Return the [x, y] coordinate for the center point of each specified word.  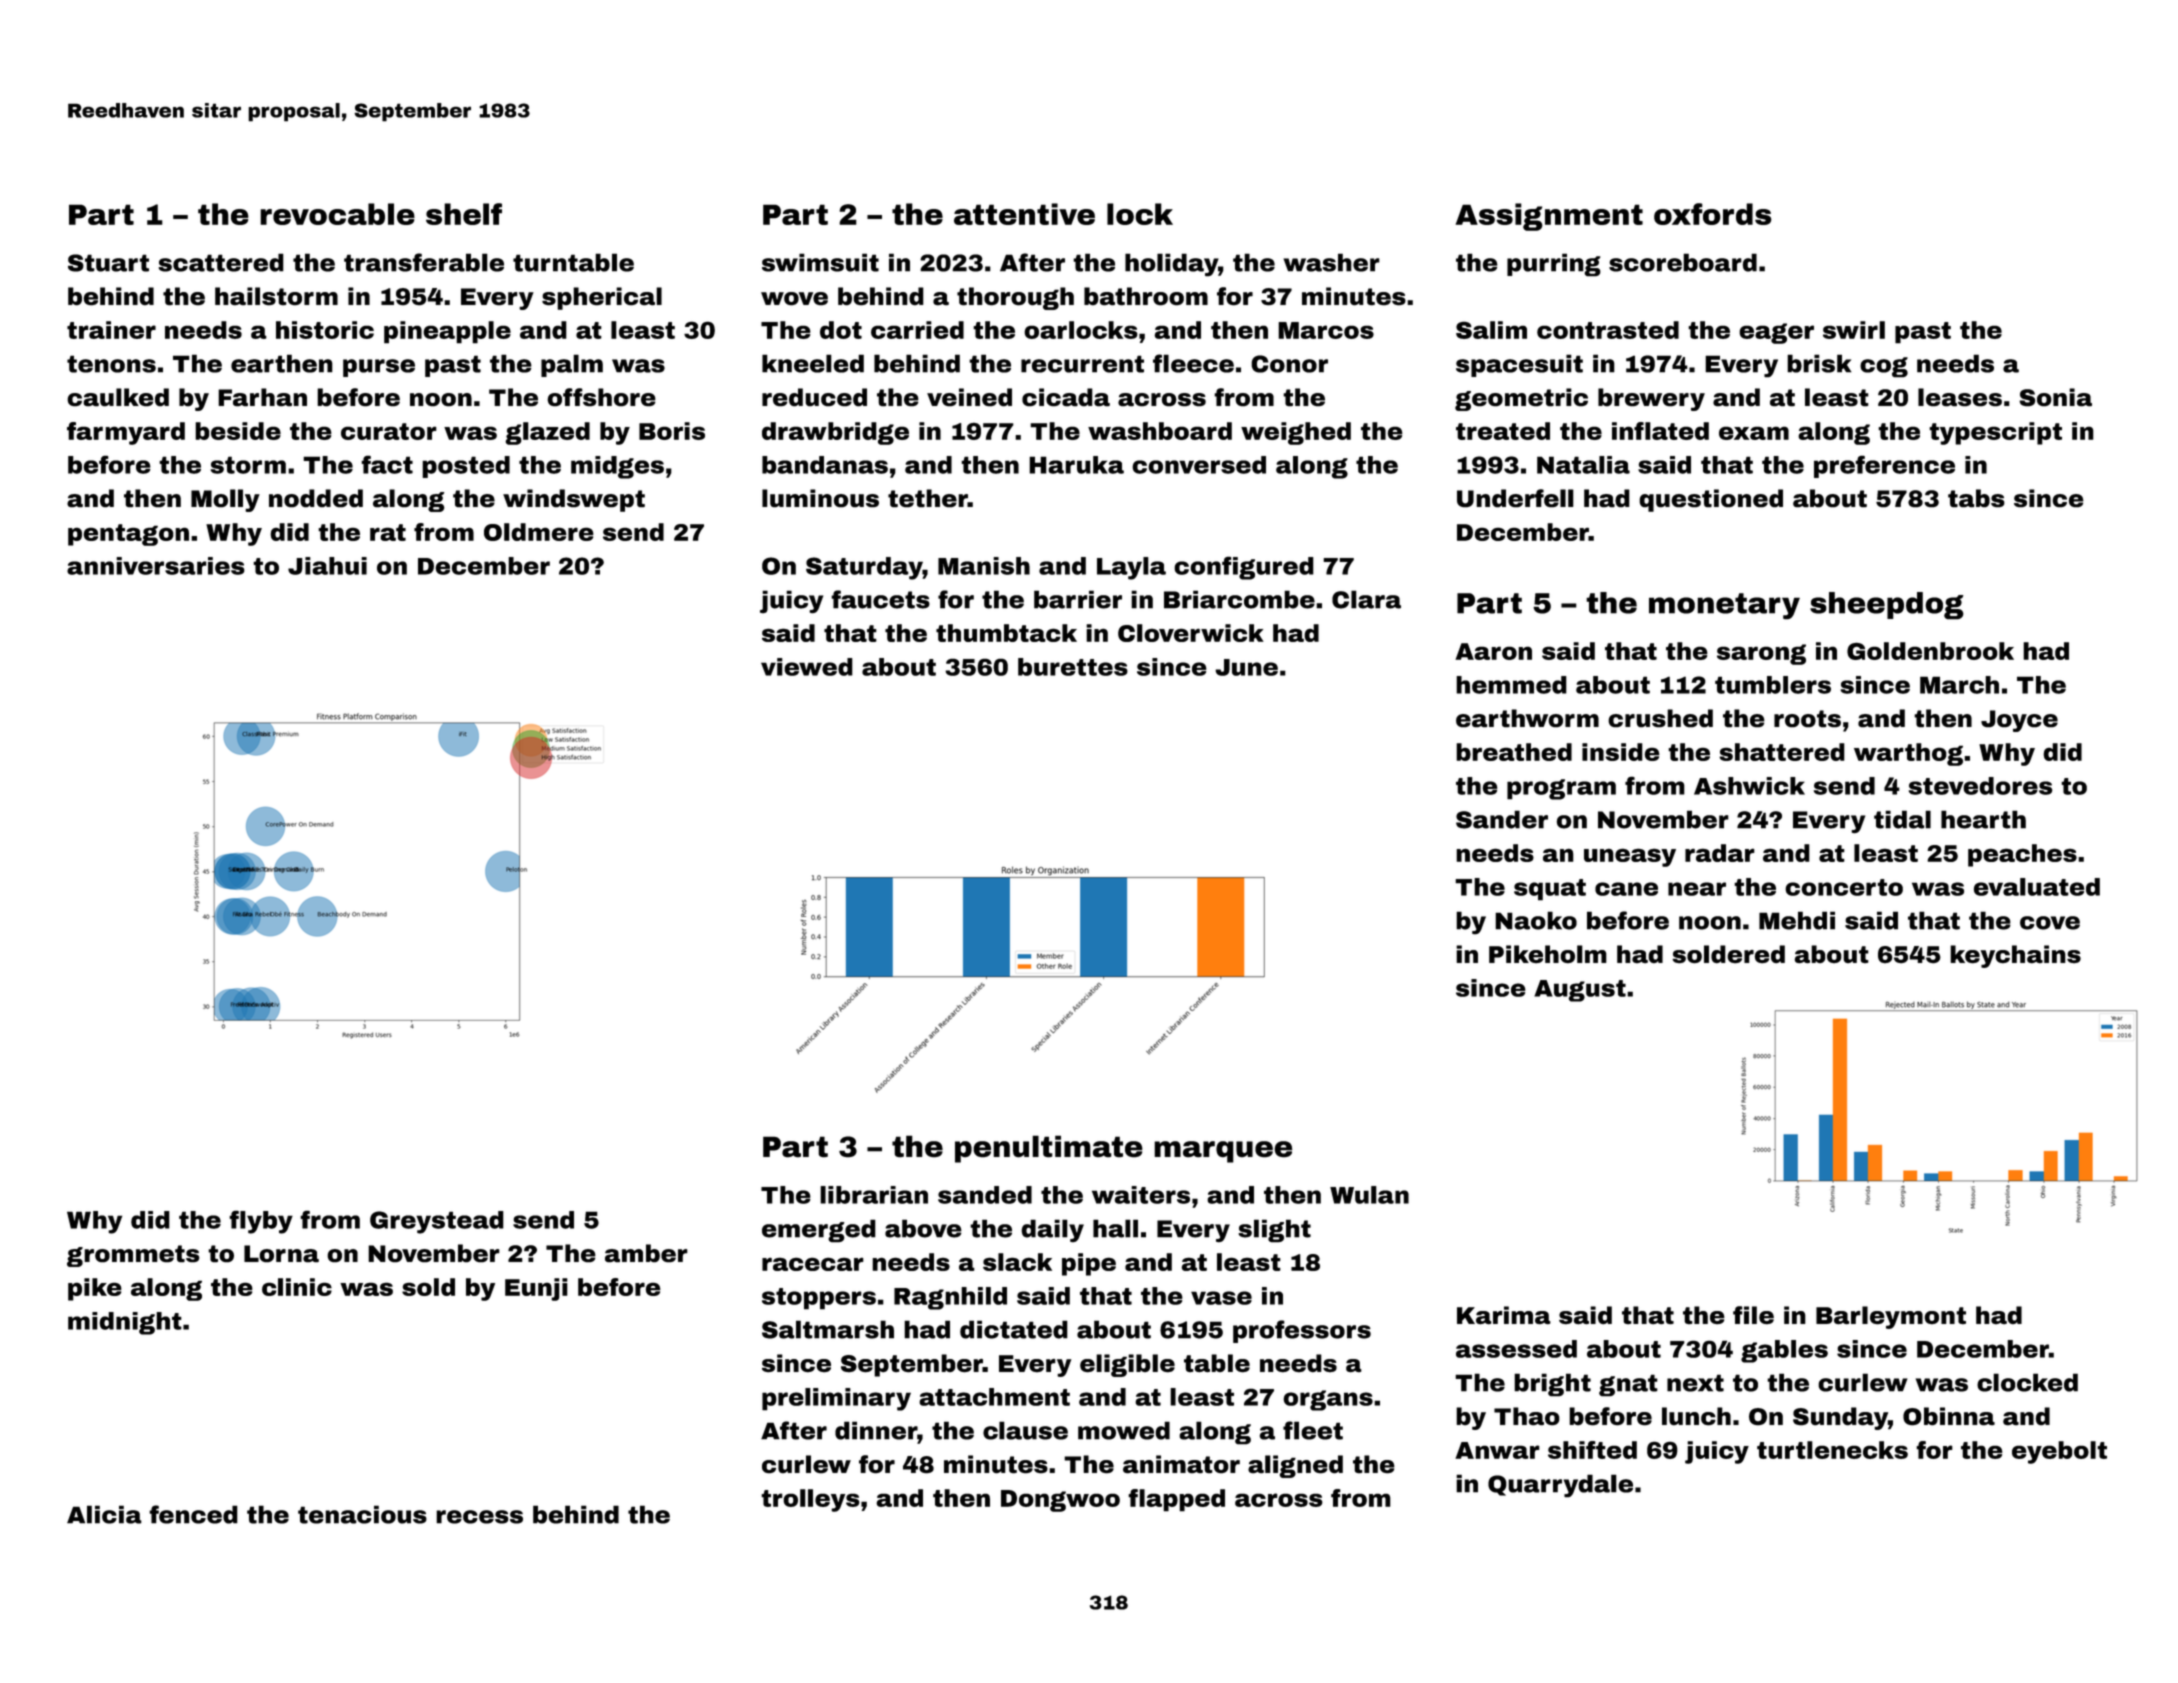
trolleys [810, 1500]
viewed [807, 667]
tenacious [362, 1514]
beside [238, 431]
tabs [1976, 498]
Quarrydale [1560, 1486]
